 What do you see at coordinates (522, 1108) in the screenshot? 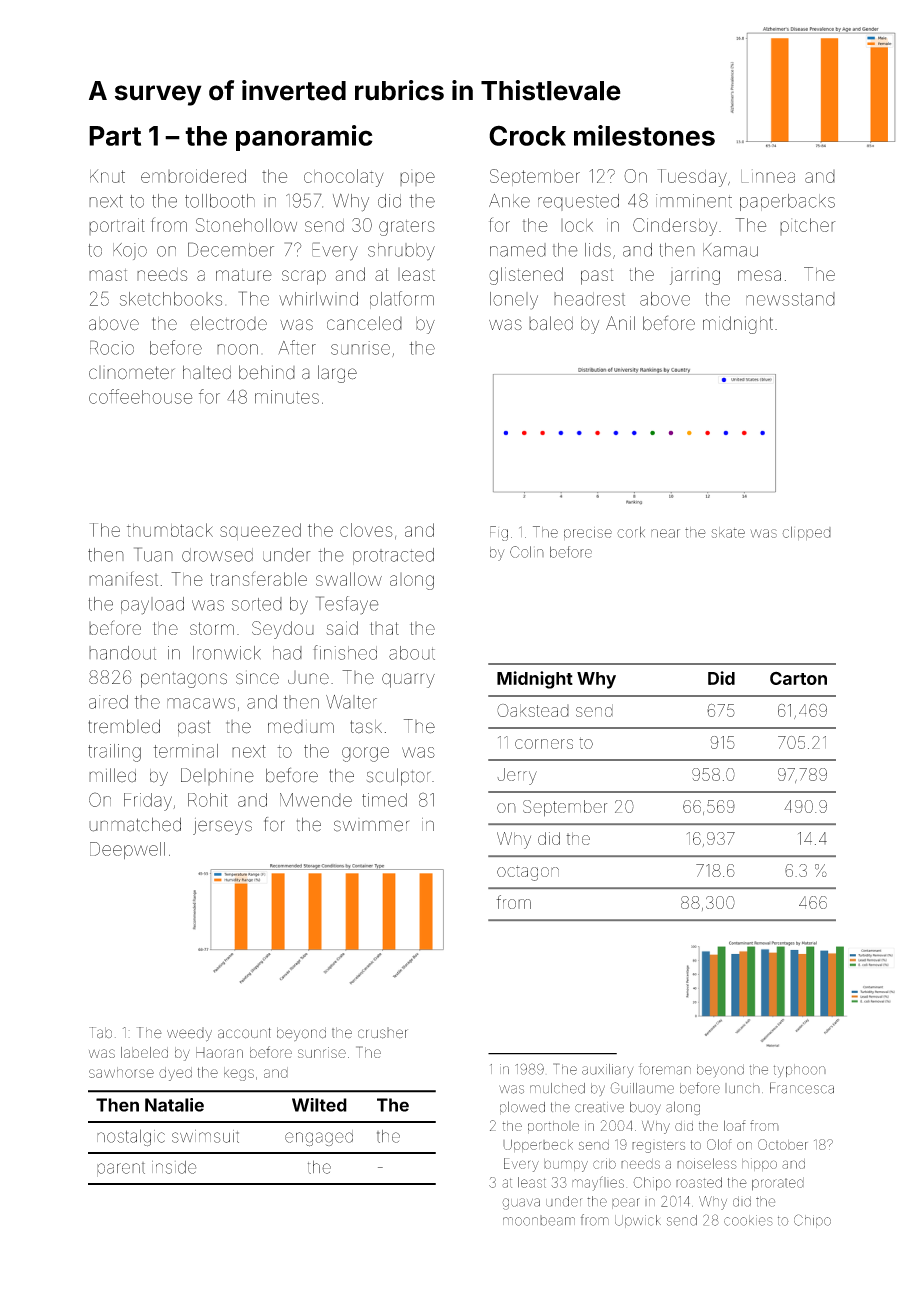
I see `plowed` at bounding box center [522, 1108].
